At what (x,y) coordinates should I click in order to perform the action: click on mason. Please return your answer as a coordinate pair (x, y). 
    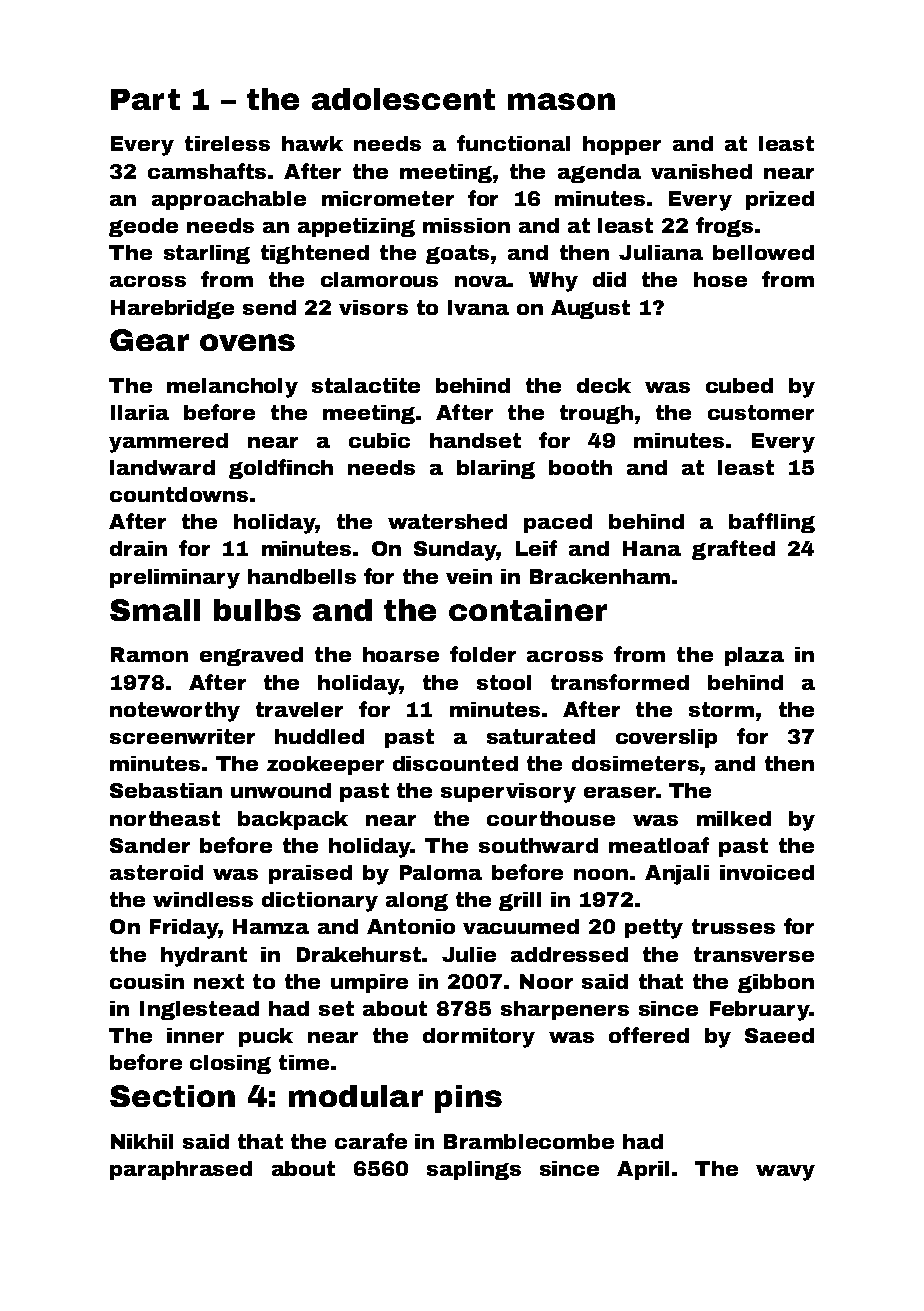
    Looking at the image, I should click on (561, 101).
